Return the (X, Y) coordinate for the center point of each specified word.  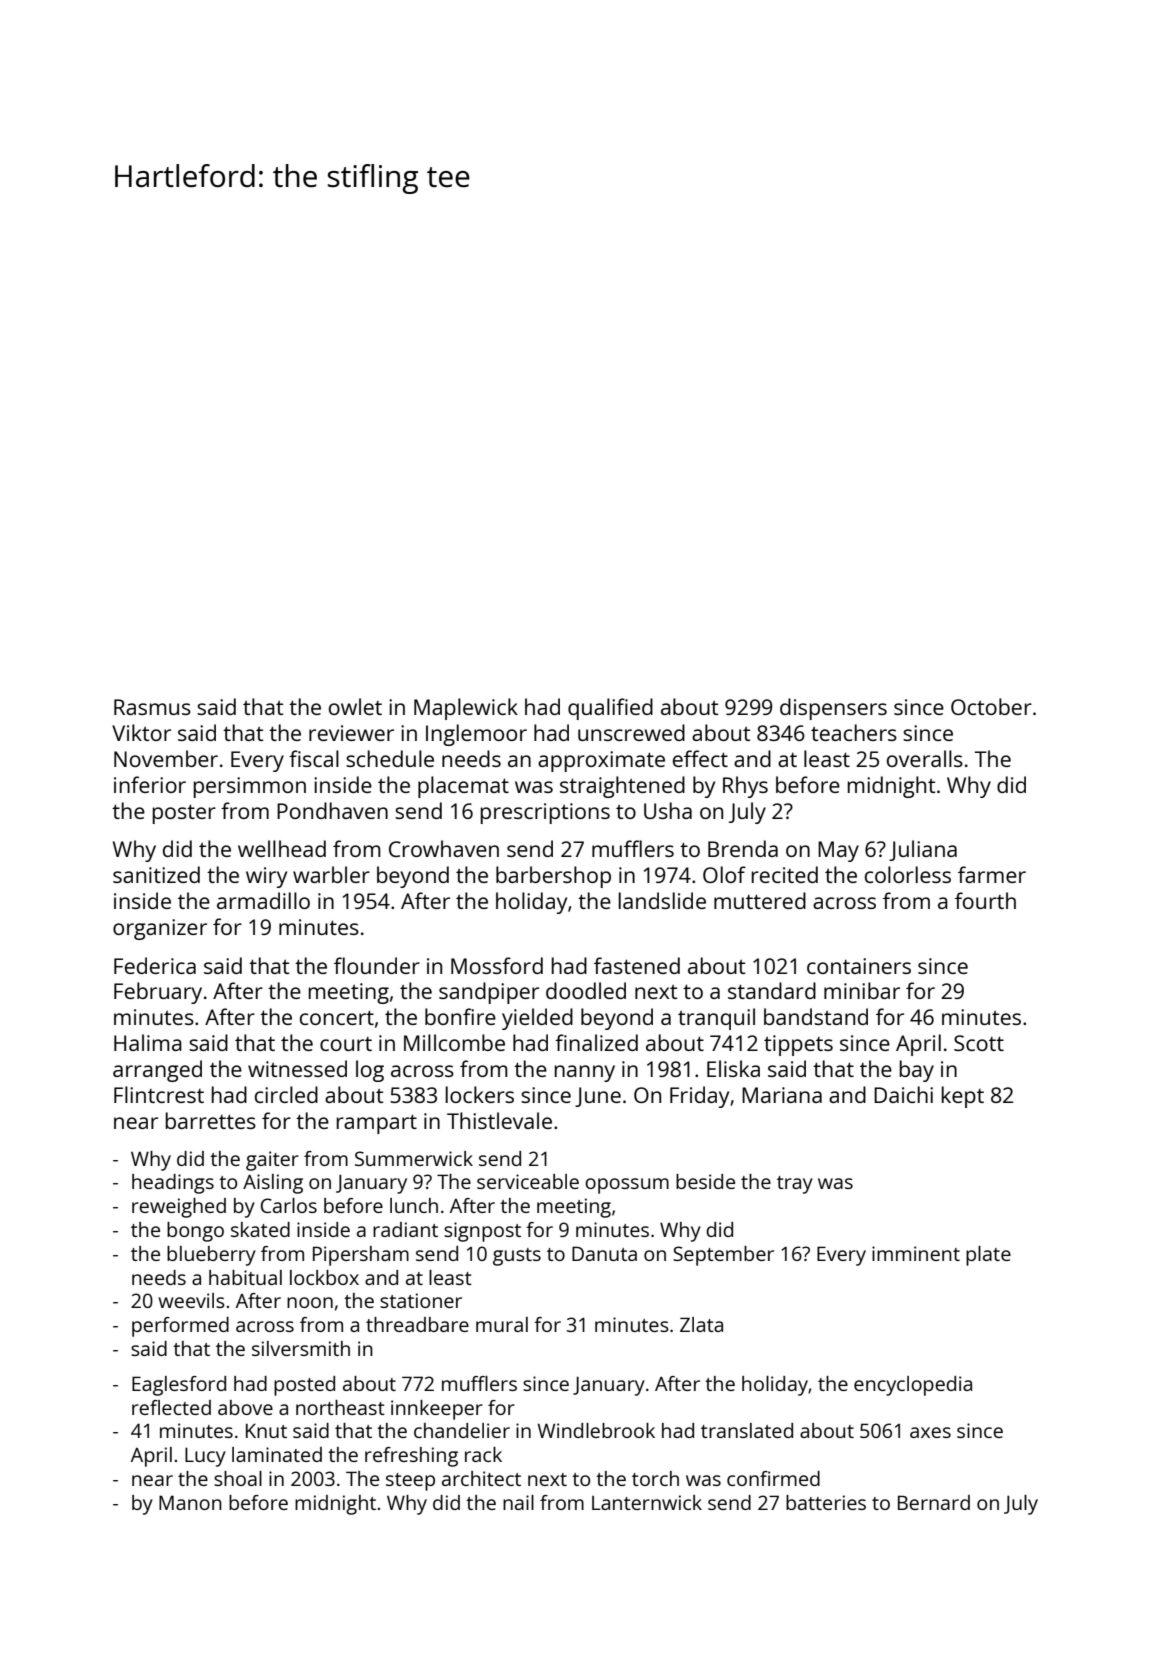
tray (795, 1185)
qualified (610, 709)
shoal (238, 1478)
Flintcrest (159, 1094)
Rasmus (152, 707)
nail (518, 1502)
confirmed (773, 1478)
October (991, 706)
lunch (414, 1205)
